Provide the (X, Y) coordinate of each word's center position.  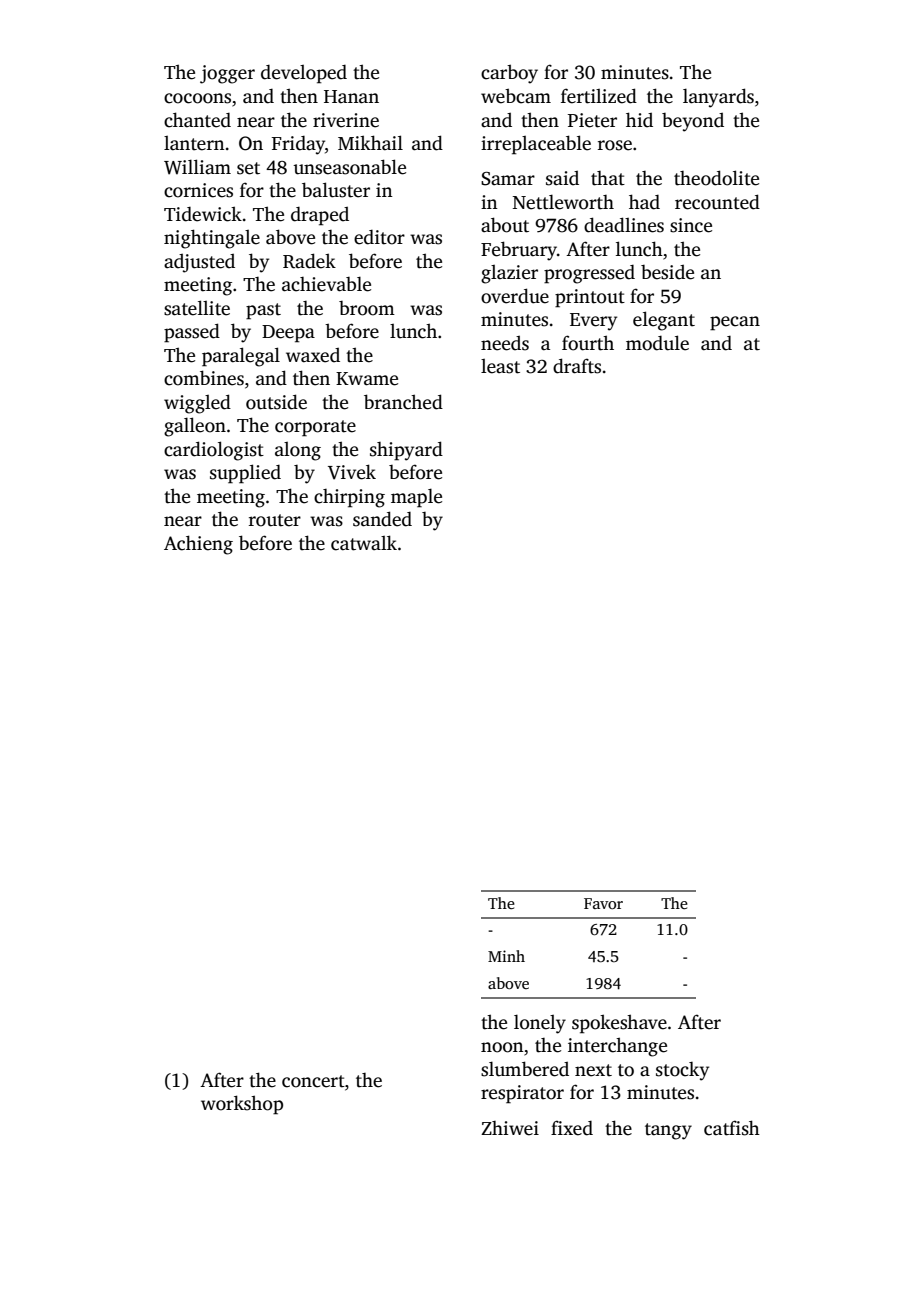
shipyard (406, 451)
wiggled (197, 404)
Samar (508, 179)
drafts (577, 366)
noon (502, 1047)
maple (416, 498)
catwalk (364, 543)
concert (313, 1081)
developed (304, 74)
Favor (603, 903)
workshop (242, 1105)
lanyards (718, 98)
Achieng (198, 545)
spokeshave (619, 1024)
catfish (732, 1128)
